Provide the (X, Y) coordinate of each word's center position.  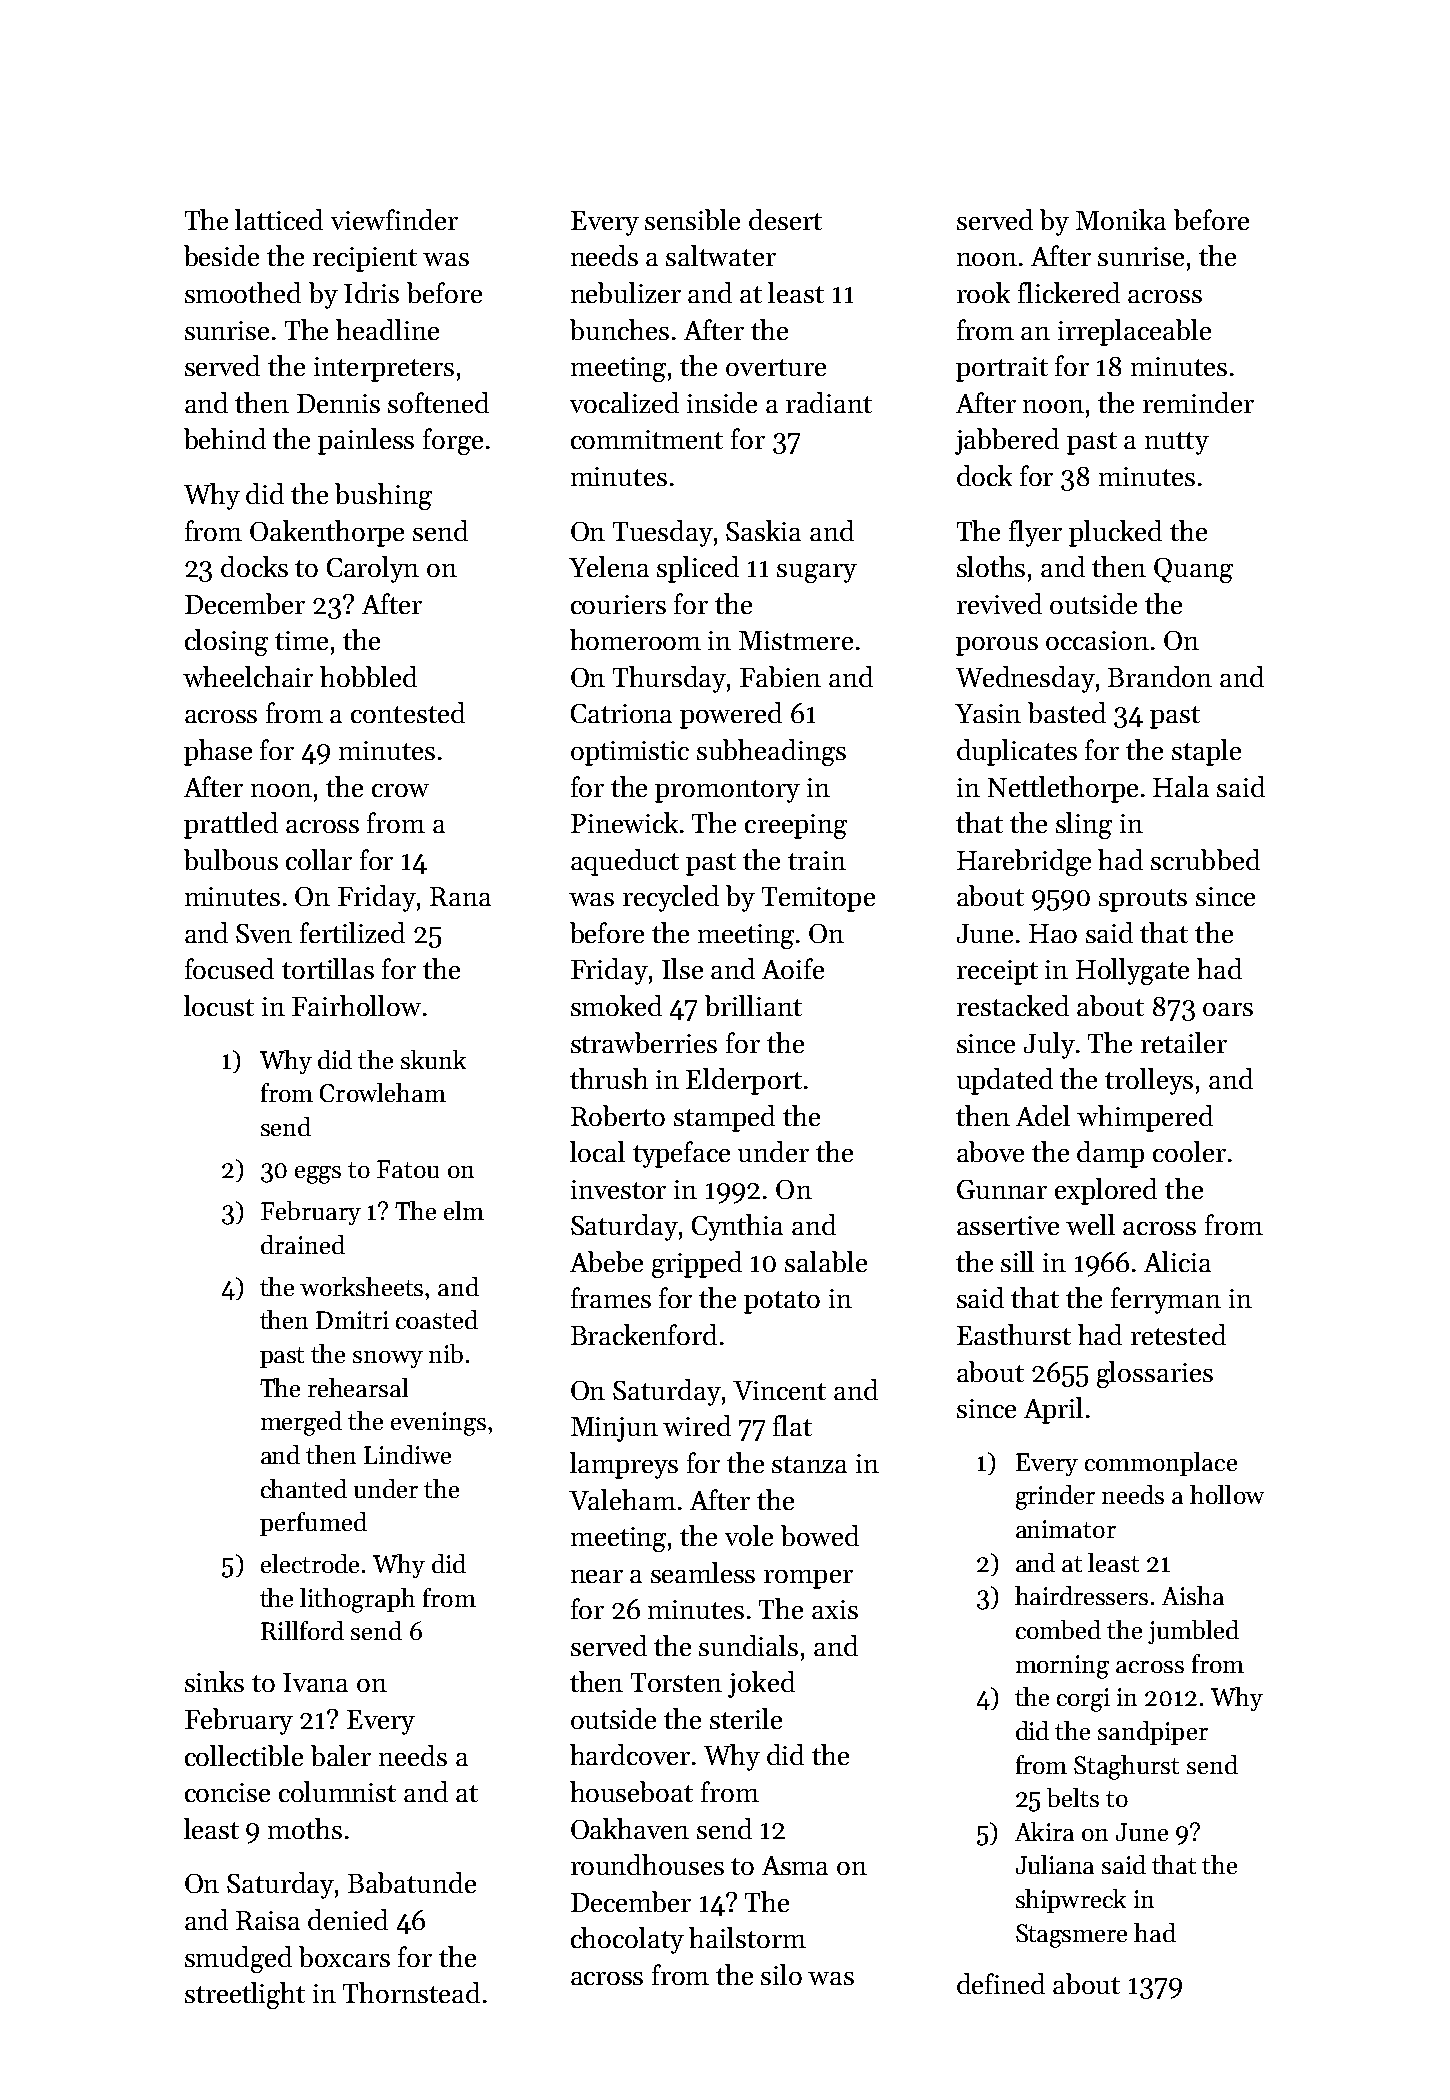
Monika (1121, 219)
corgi (1083, 1700)
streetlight (245, 1995)
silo (781, 1974)
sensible (692, 219)
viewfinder (394, 219)
